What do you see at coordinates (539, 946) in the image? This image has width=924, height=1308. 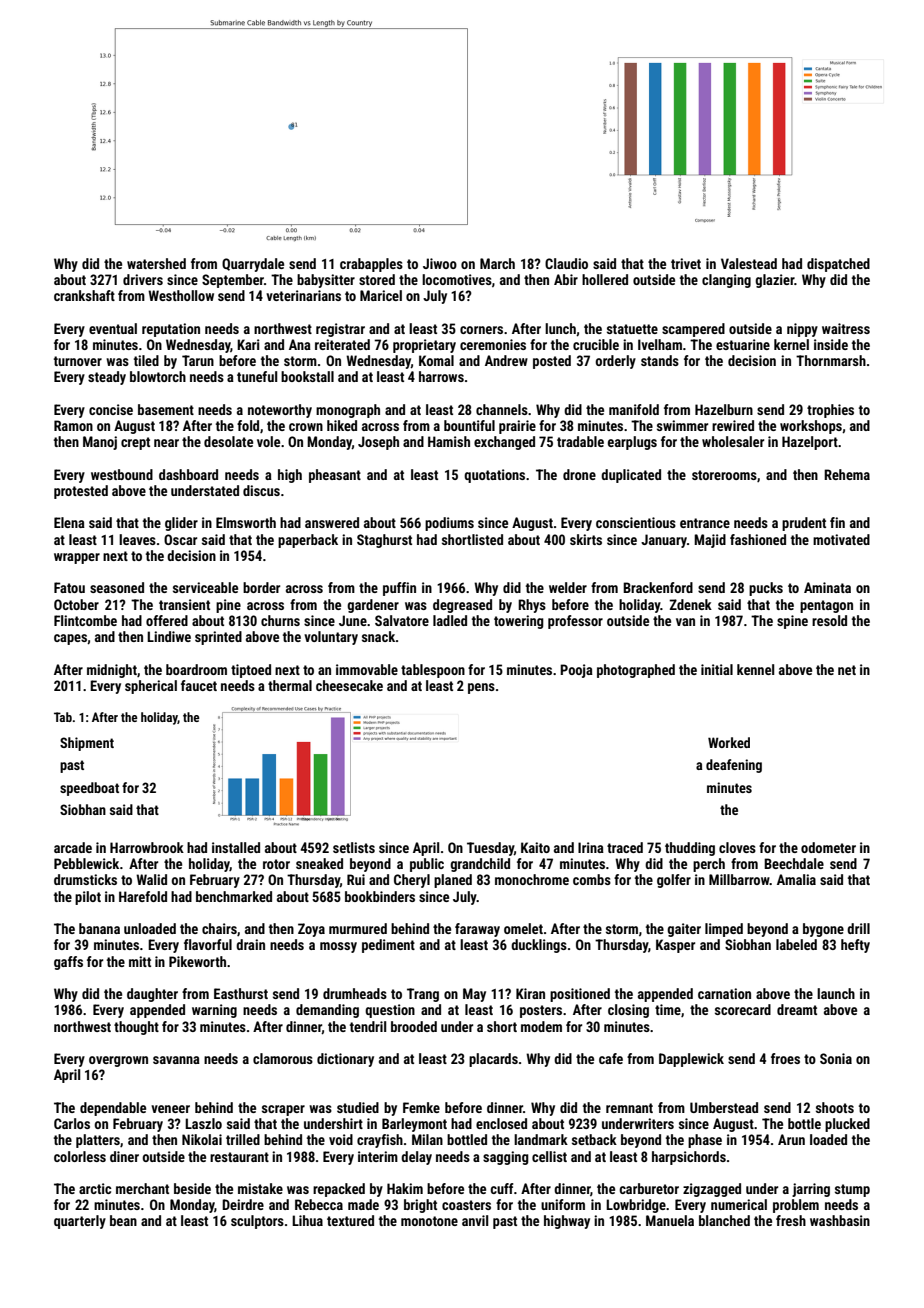 I see `ducklings` at bounding box center [539, 946].
